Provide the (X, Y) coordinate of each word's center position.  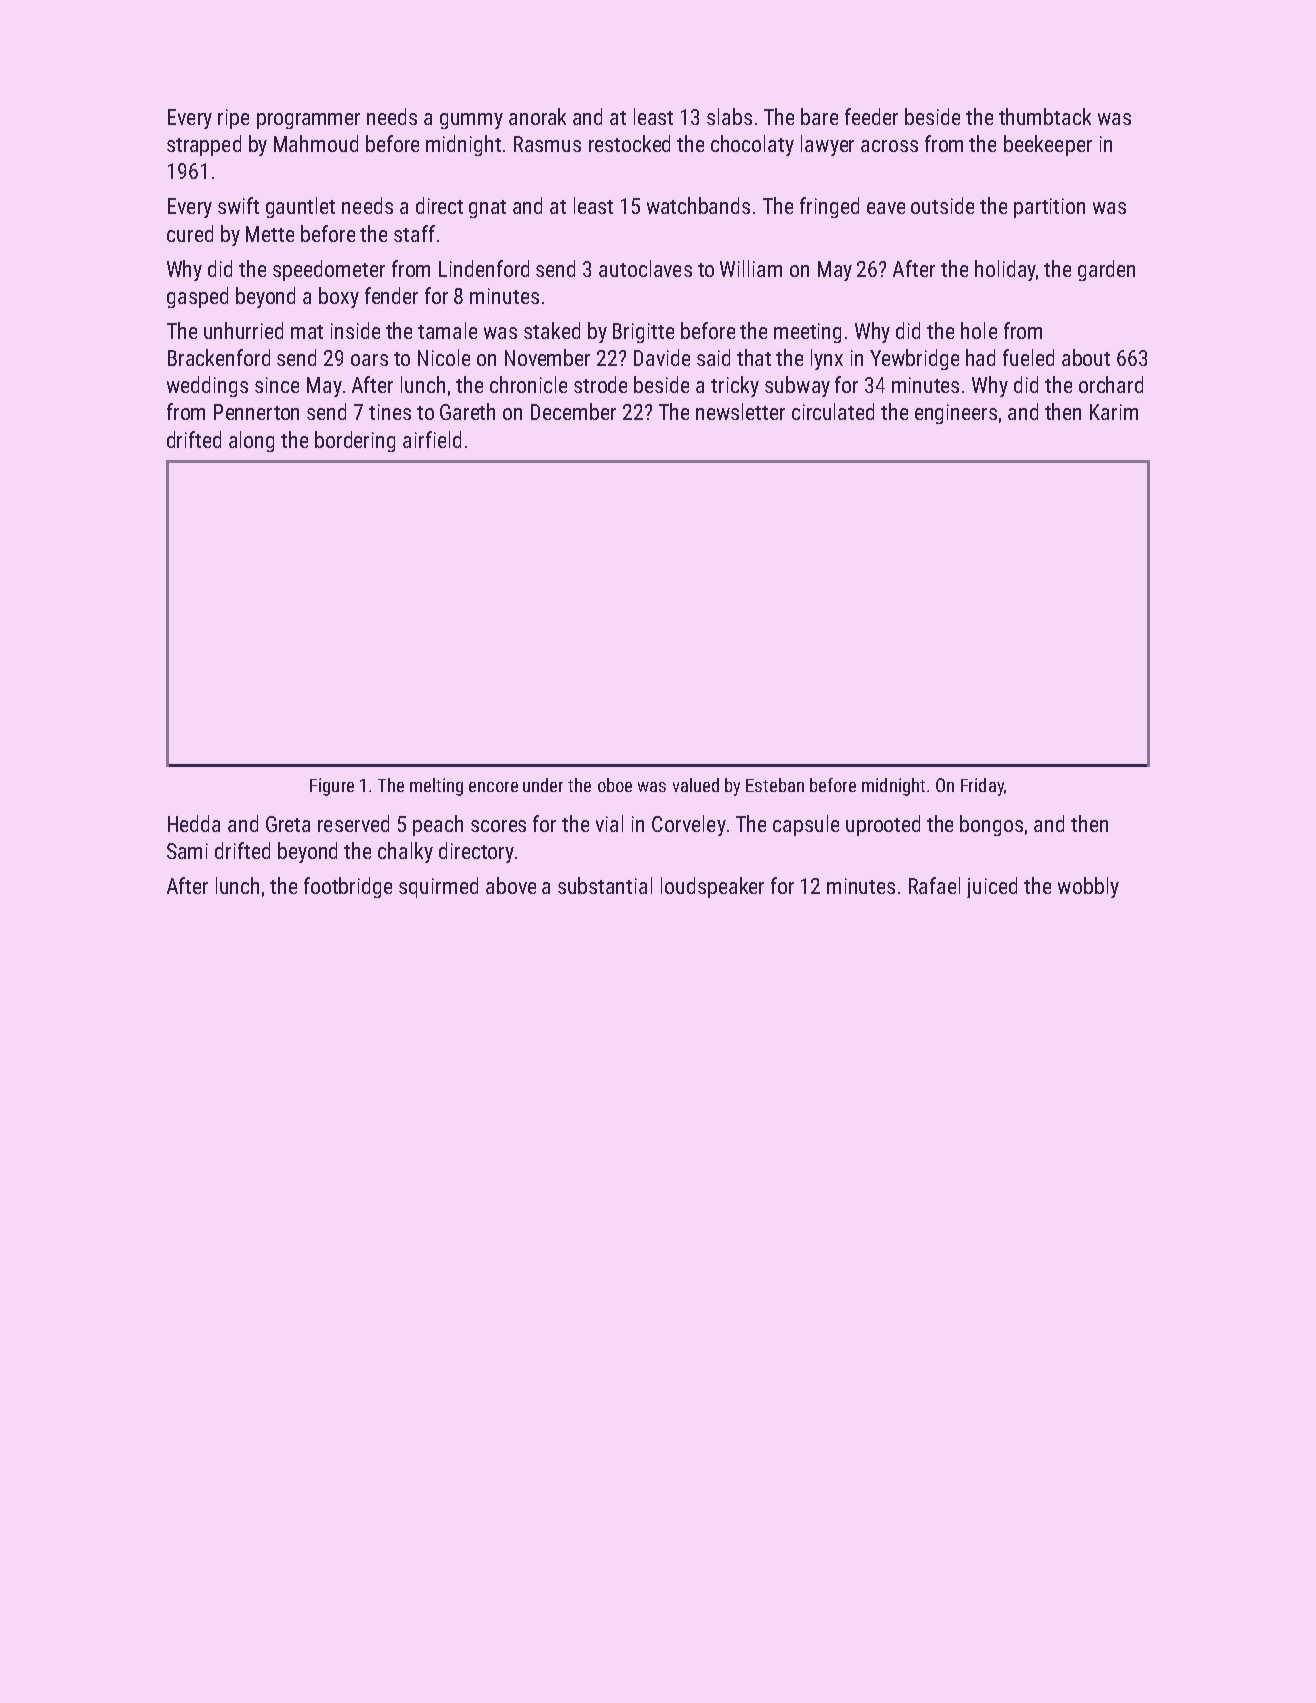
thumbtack (1045, 116)
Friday (982, 787)
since (277, 385)
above (511, 885)
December (573, 411)
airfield (432, 439)
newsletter (740, 411)
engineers (956, 414)
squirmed (438, 887)
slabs (729, 116)
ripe (233, 119)
